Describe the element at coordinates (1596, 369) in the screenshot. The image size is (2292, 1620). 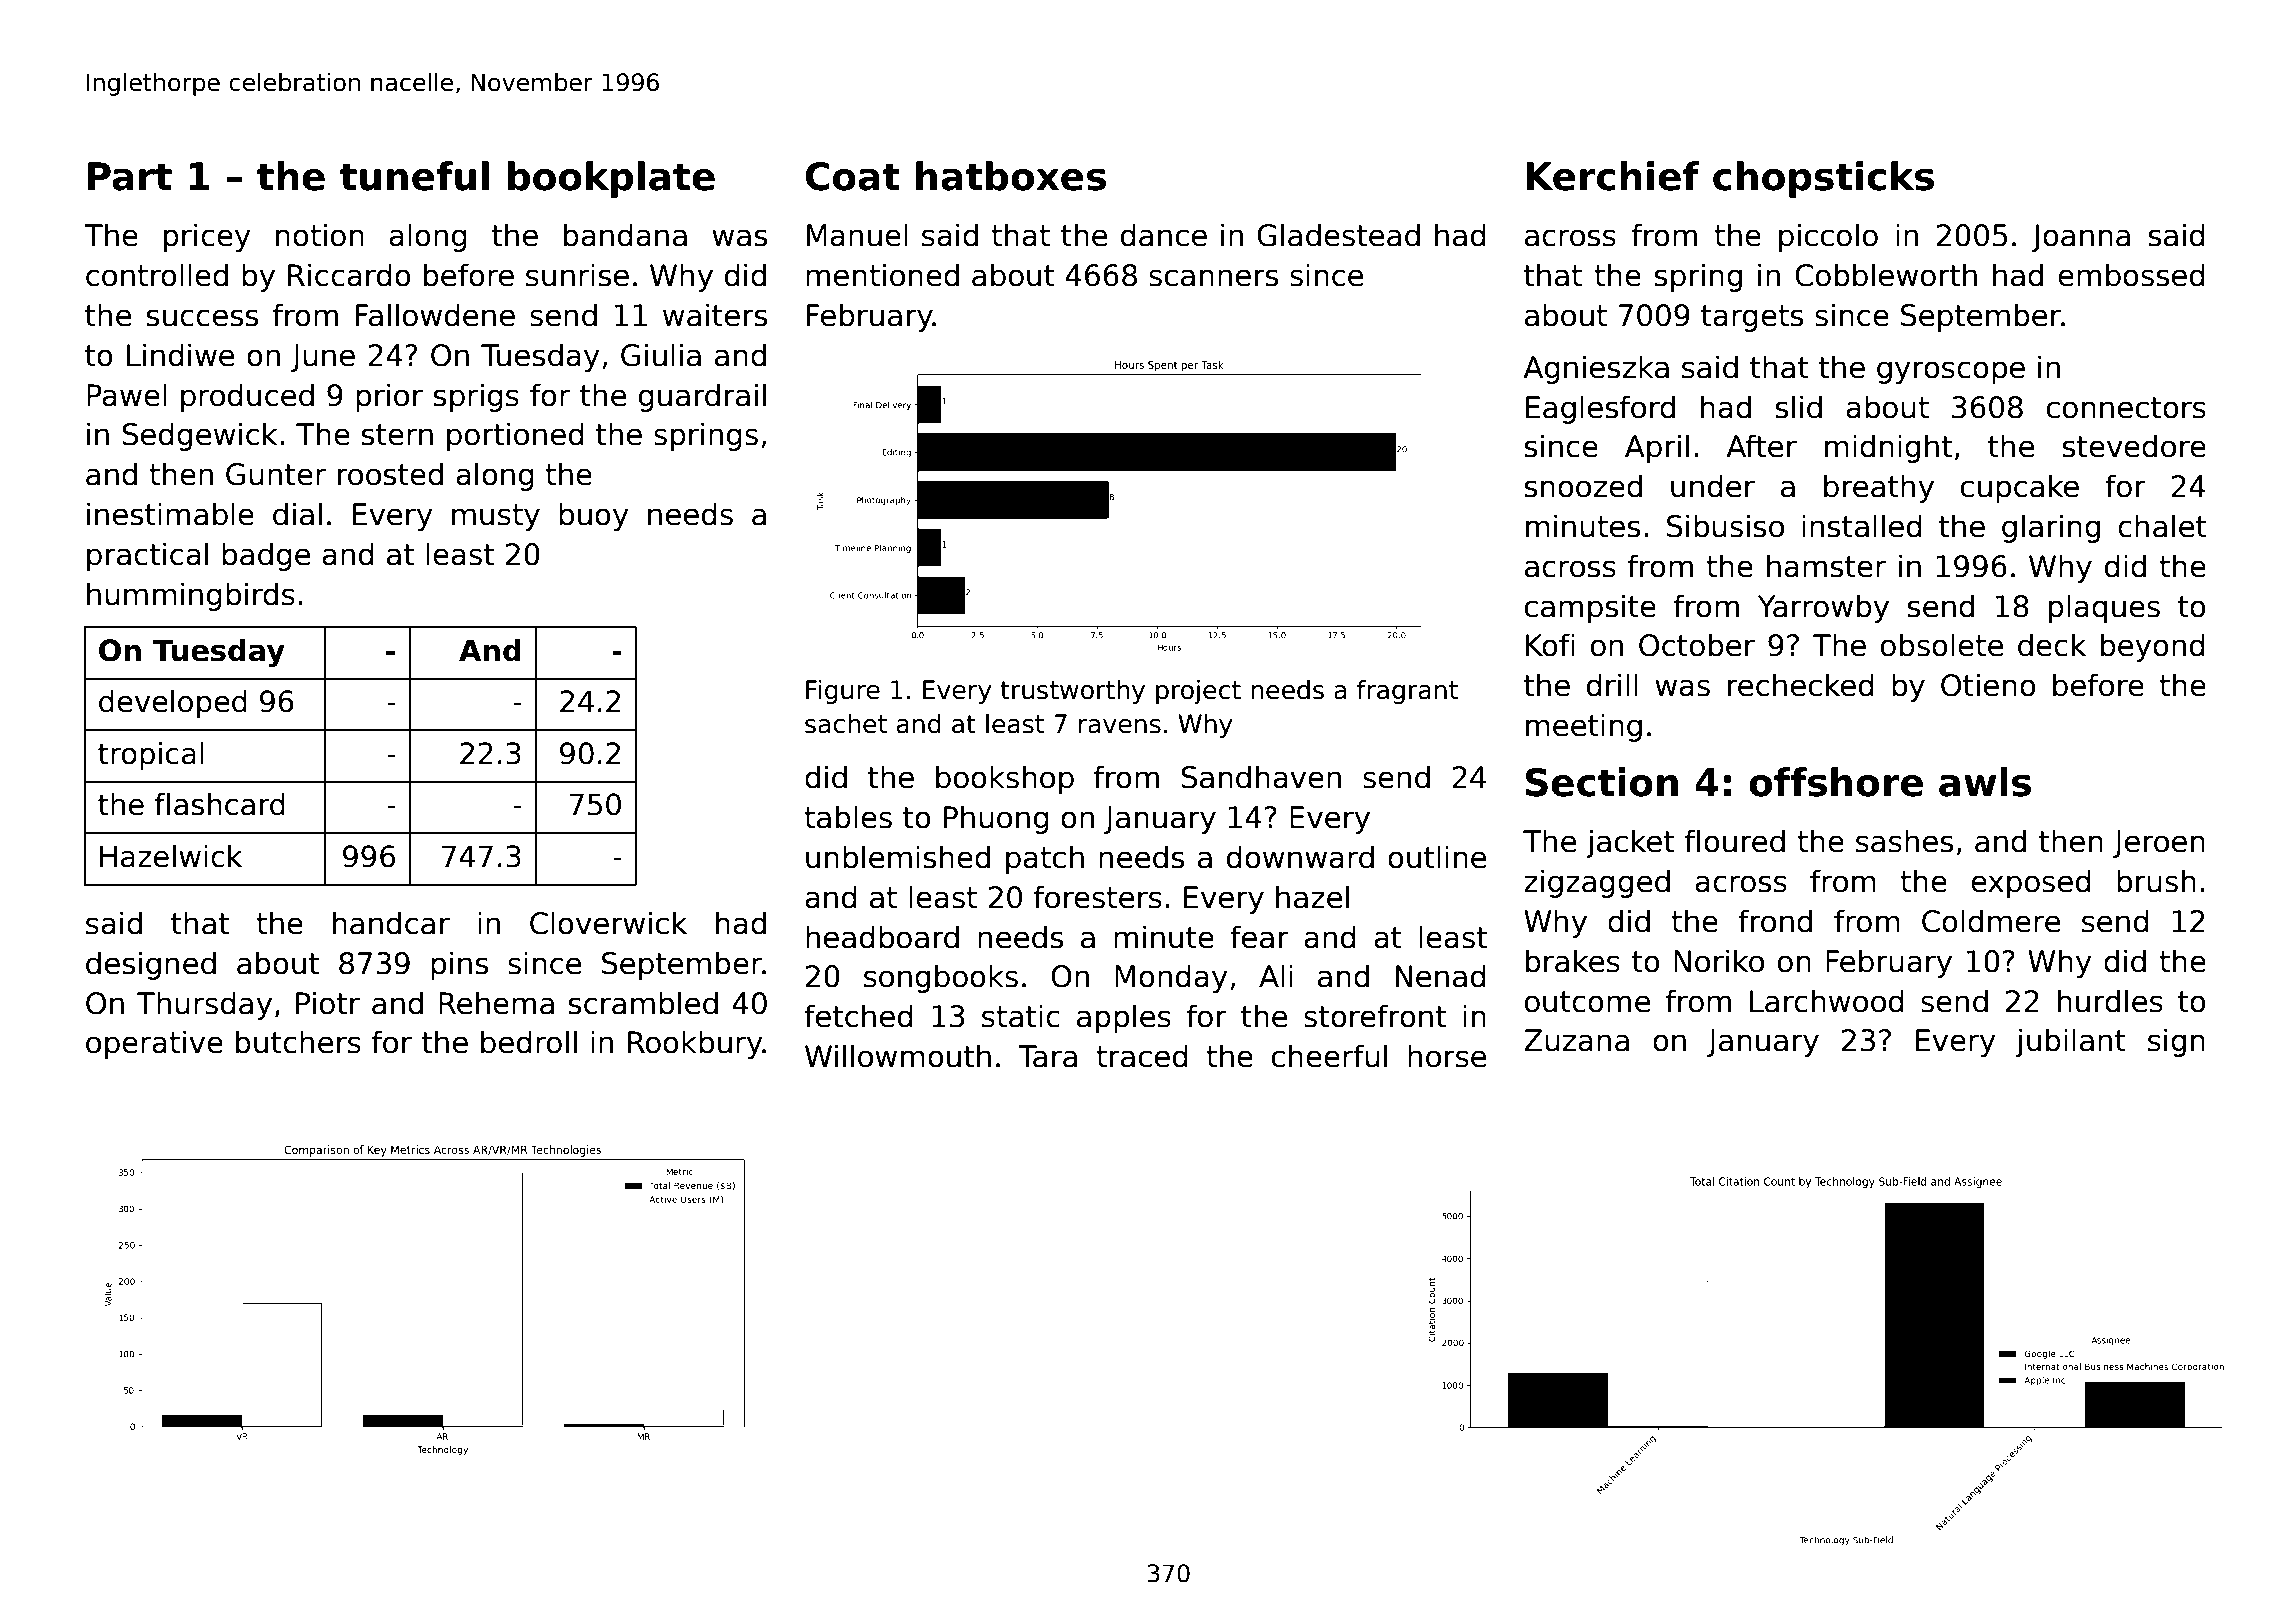
I see `Agnieszka` at that location.
